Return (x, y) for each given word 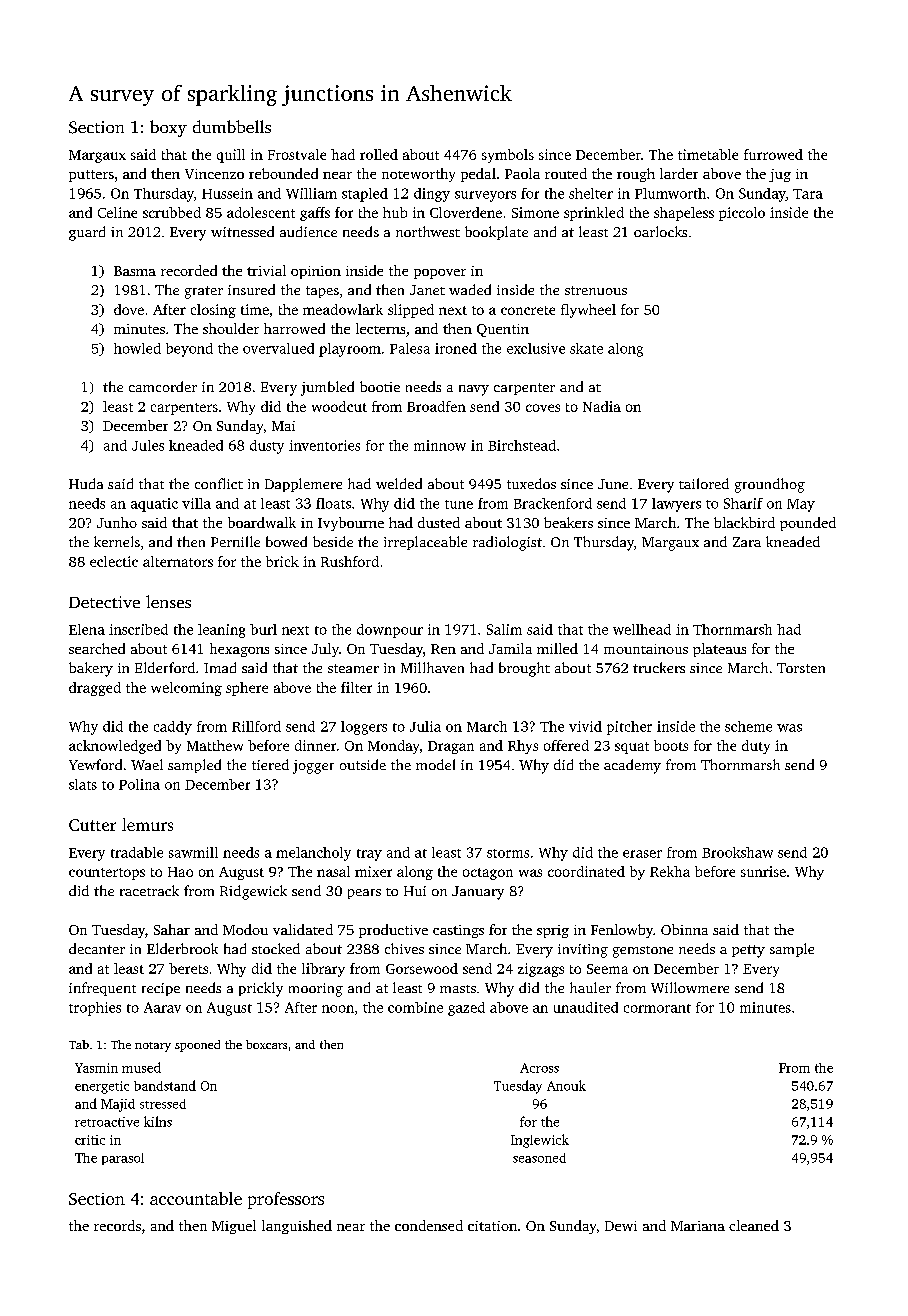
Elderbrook (182, 948)
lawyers (676, 505)
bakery (91, 669)
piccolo (742, 214)
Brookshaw (737, 852)
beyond (189, 350)
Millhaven (432, 667)
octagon (488, 874)
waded (470, 289)
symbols (508, 156)
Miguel (234, 1227)
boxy (168, 128)
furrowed (773, 154)
